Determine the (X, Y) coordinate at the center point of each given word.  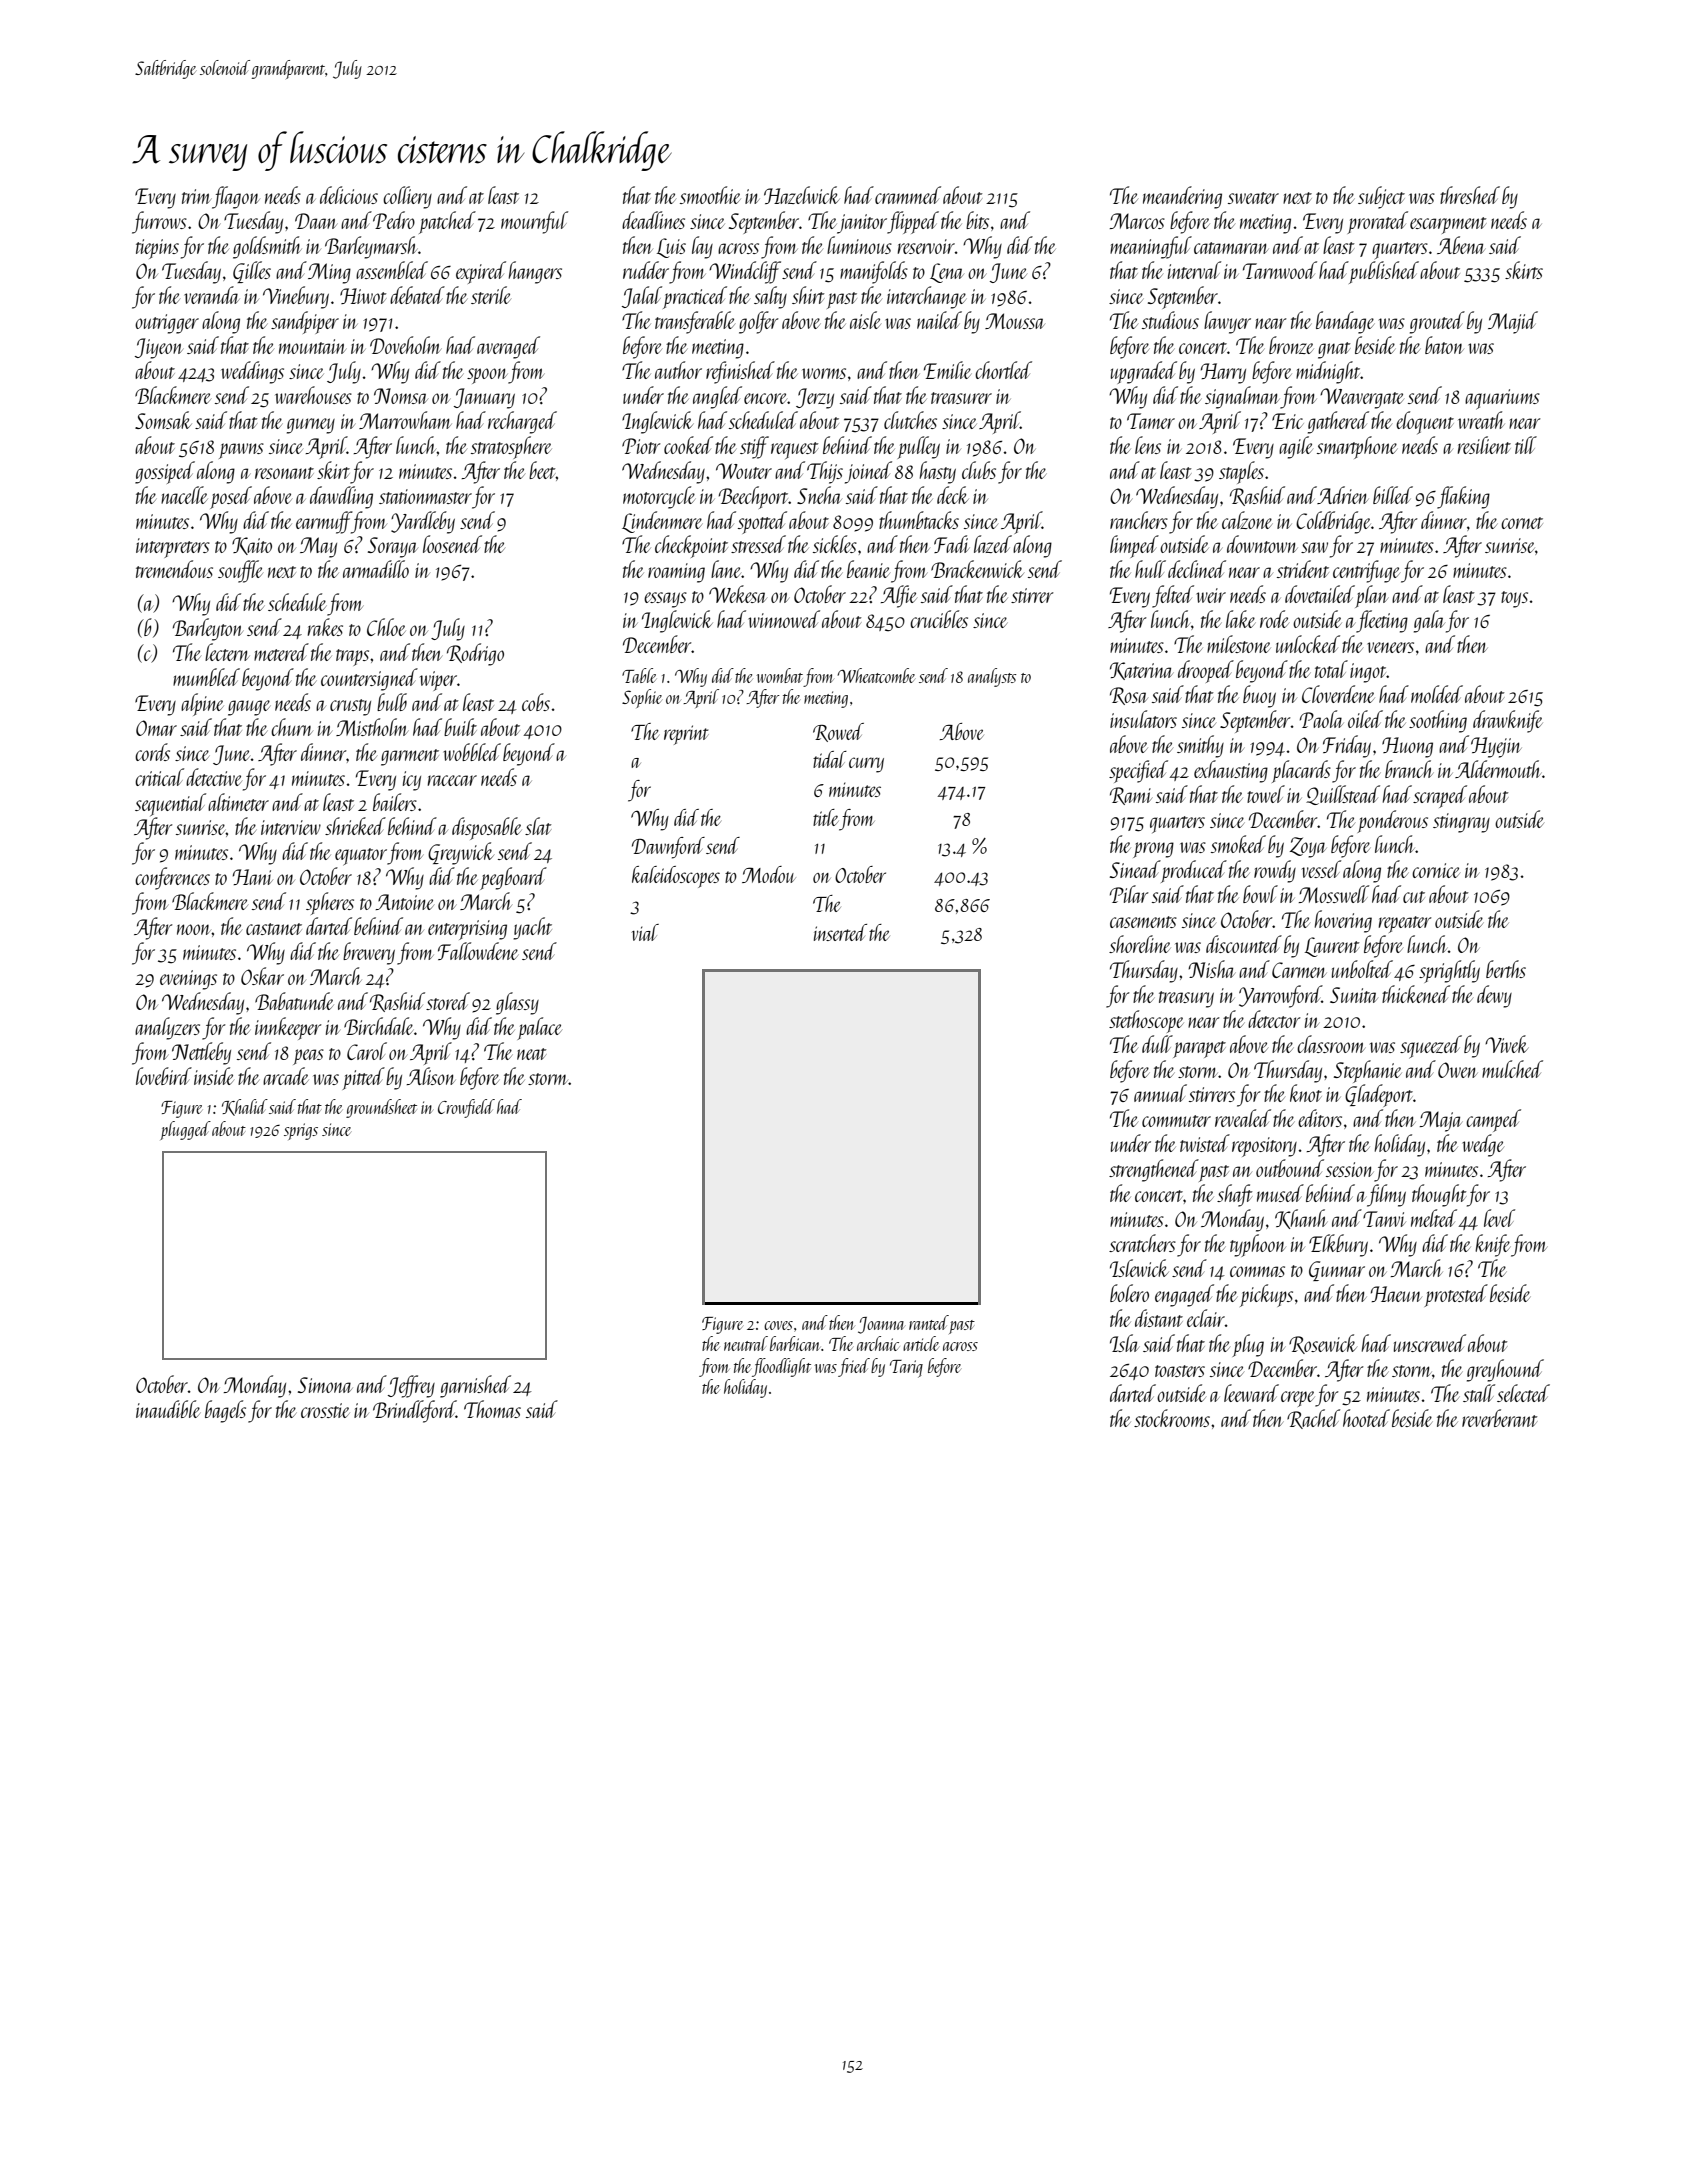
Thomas (492, 1409)
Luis (671, 248)
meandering (1182, 197)
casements (1143, 922)
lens (1148, 445)
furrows (159, 222)
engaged (1184, 1295)
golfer (758, 322)
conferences (172, 878)
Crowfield (466, 1108)
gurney (311, 426)
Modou (768, 874)
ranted (929, 1322)
